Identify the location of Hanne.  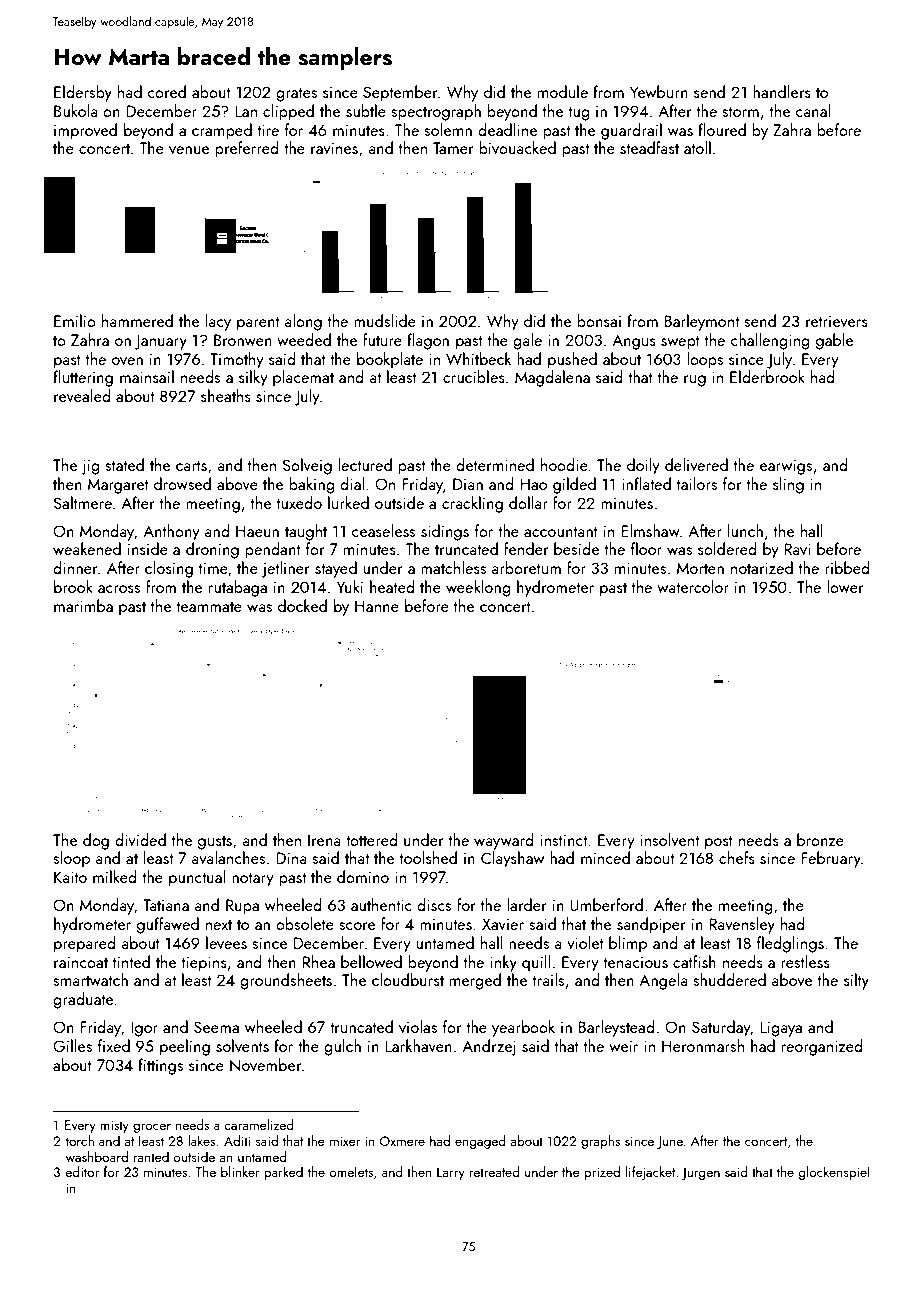
(377, 606).
